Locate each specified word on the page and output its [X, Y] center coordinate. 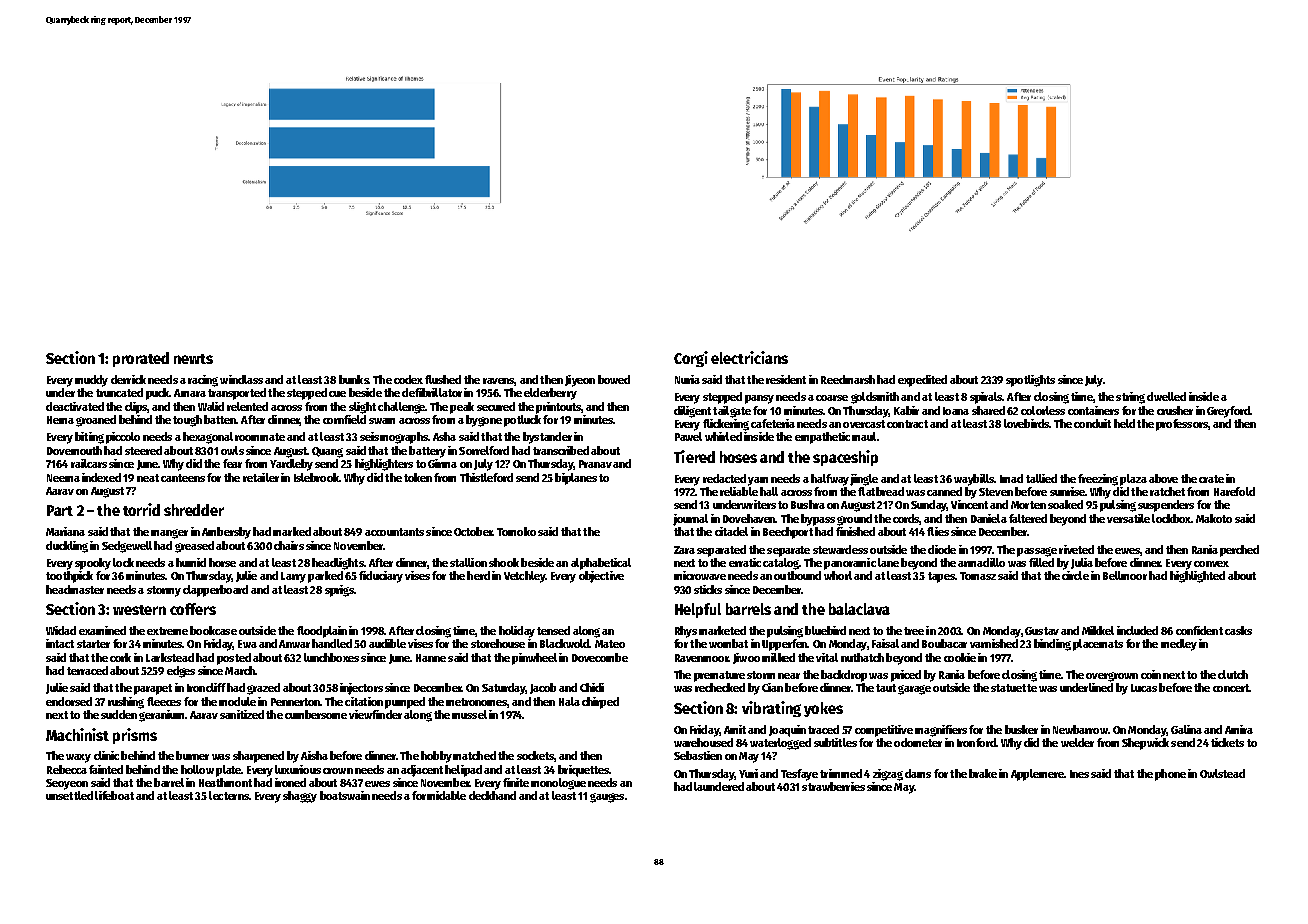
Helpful [698, 610]
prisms [135, 736]
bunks [354, 379]
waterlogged [780, 744]
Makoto [1214, 518]
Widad [61, 630]
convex [1211, 564]
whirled [723, 436]
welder [1077, 742]
